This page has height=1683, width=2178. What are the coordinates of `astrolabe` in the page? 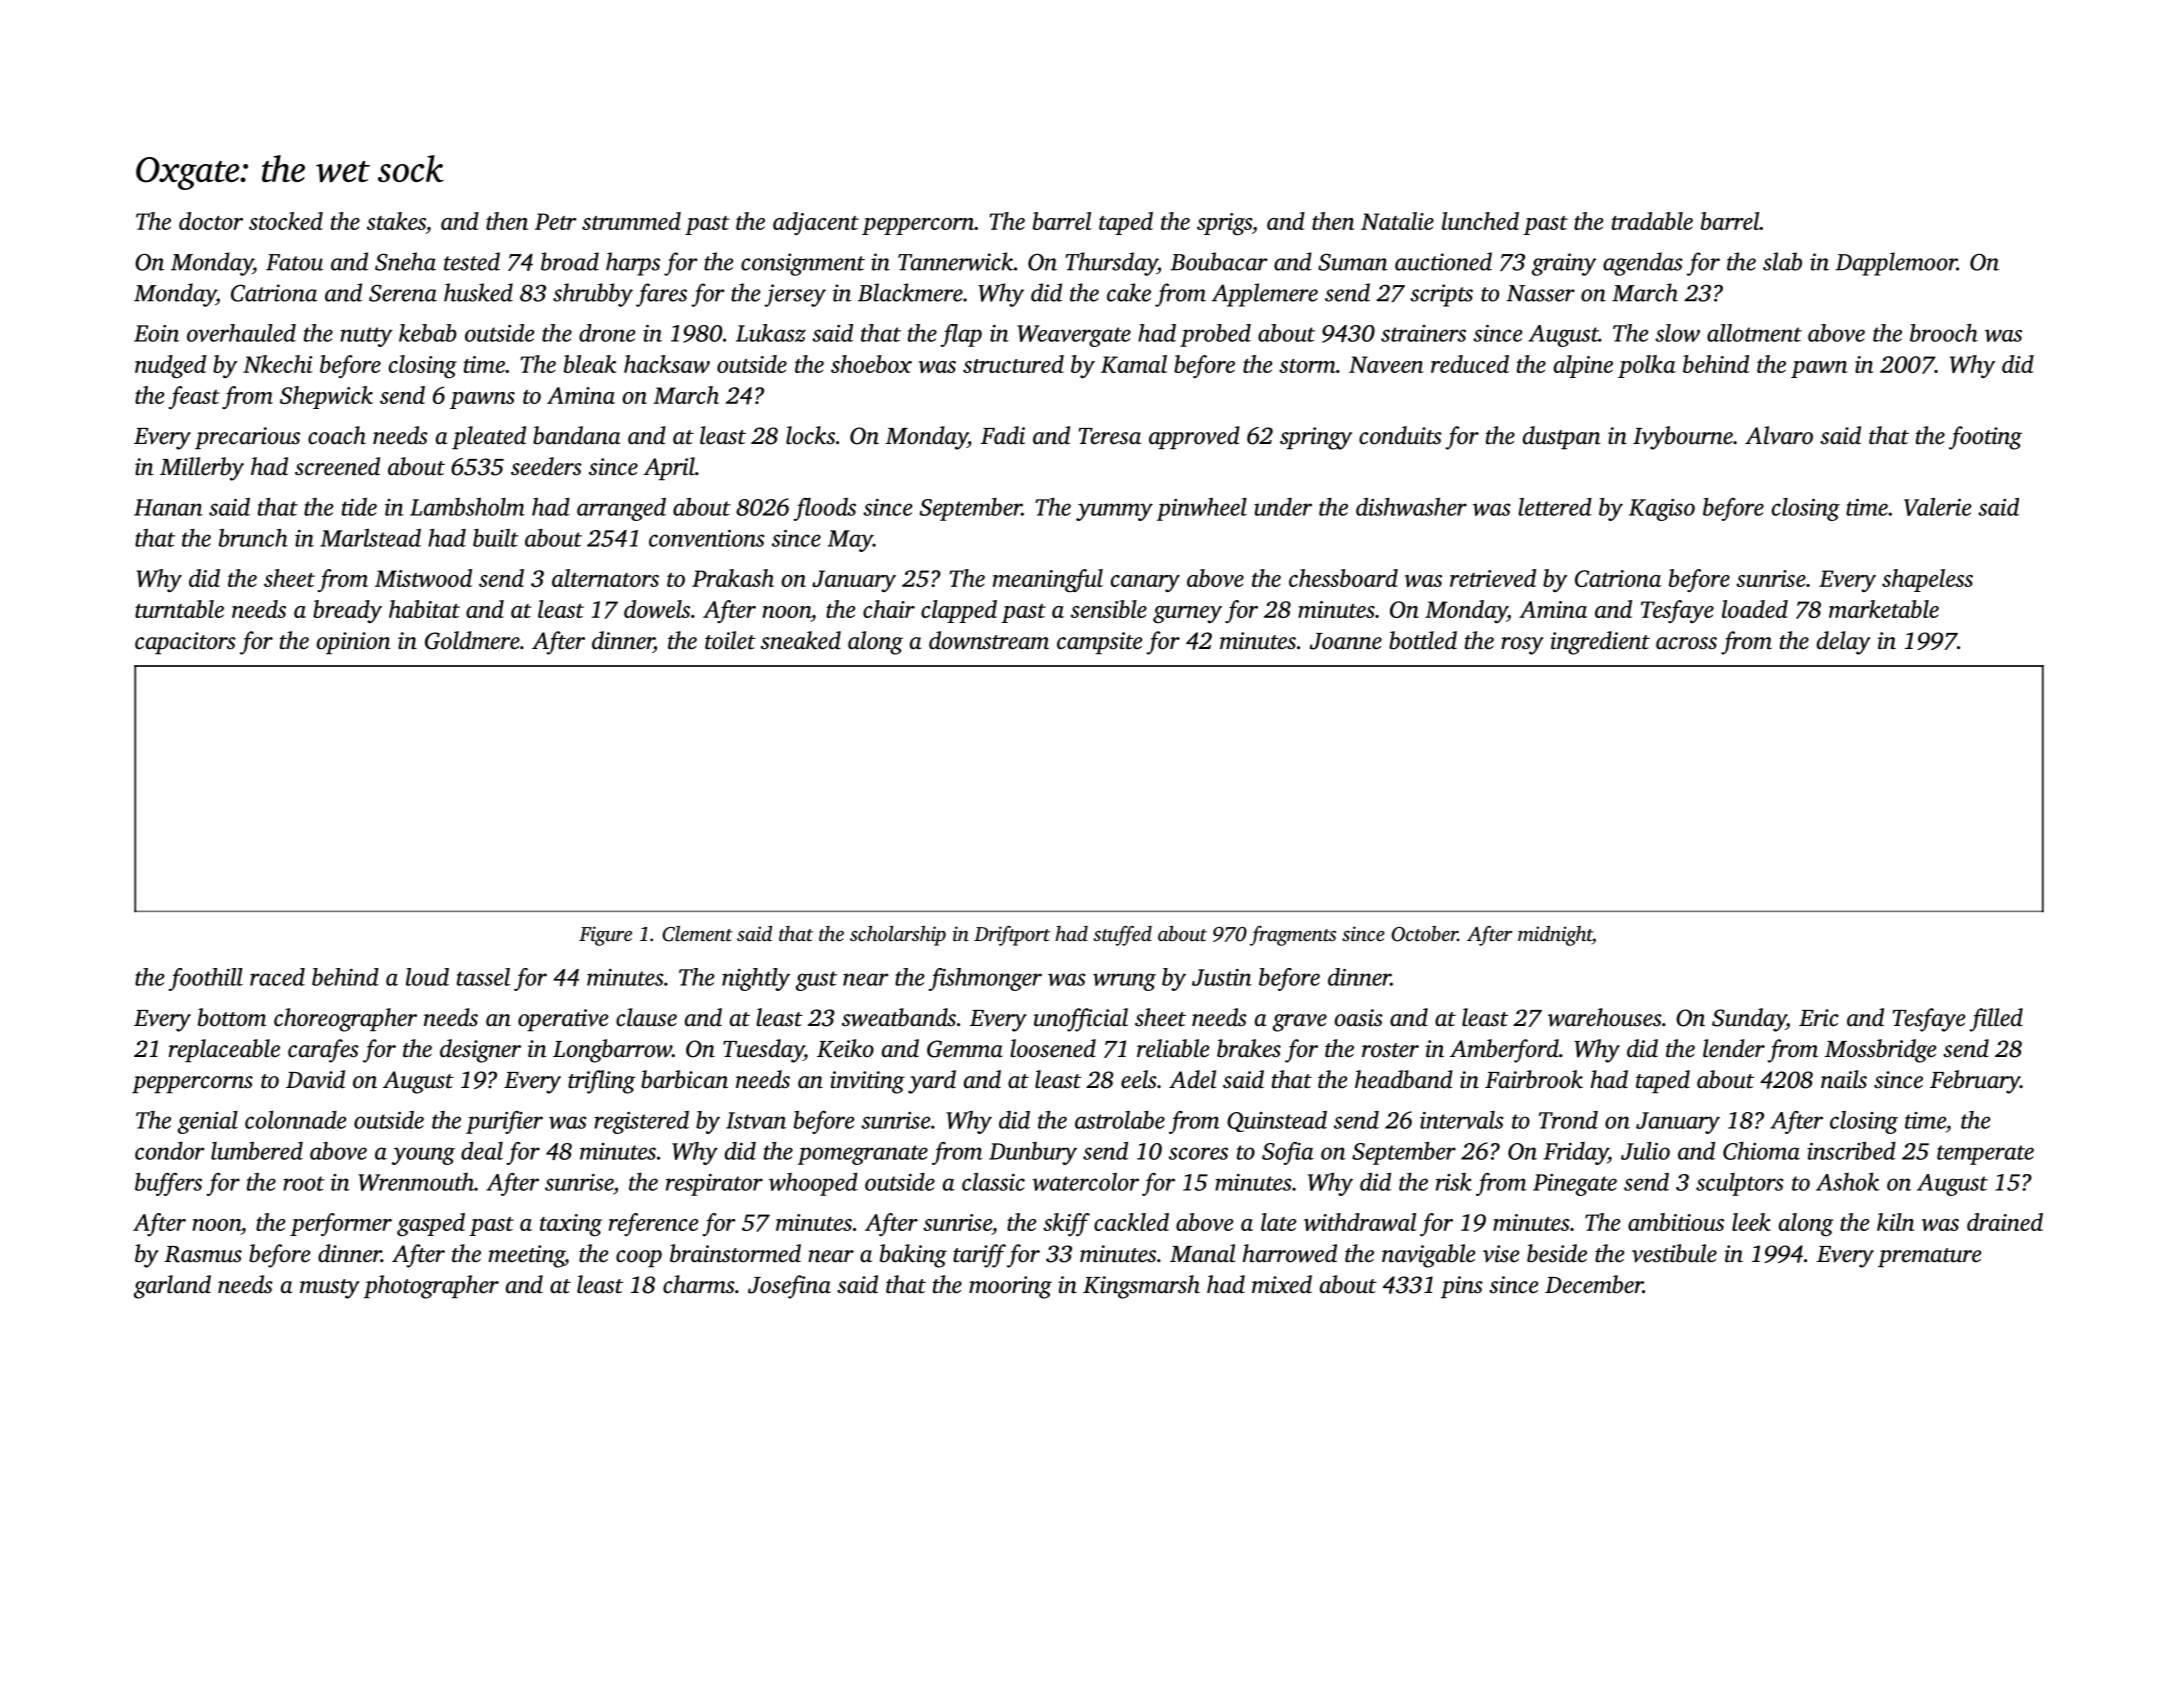 It's located at (1120, 1120).
